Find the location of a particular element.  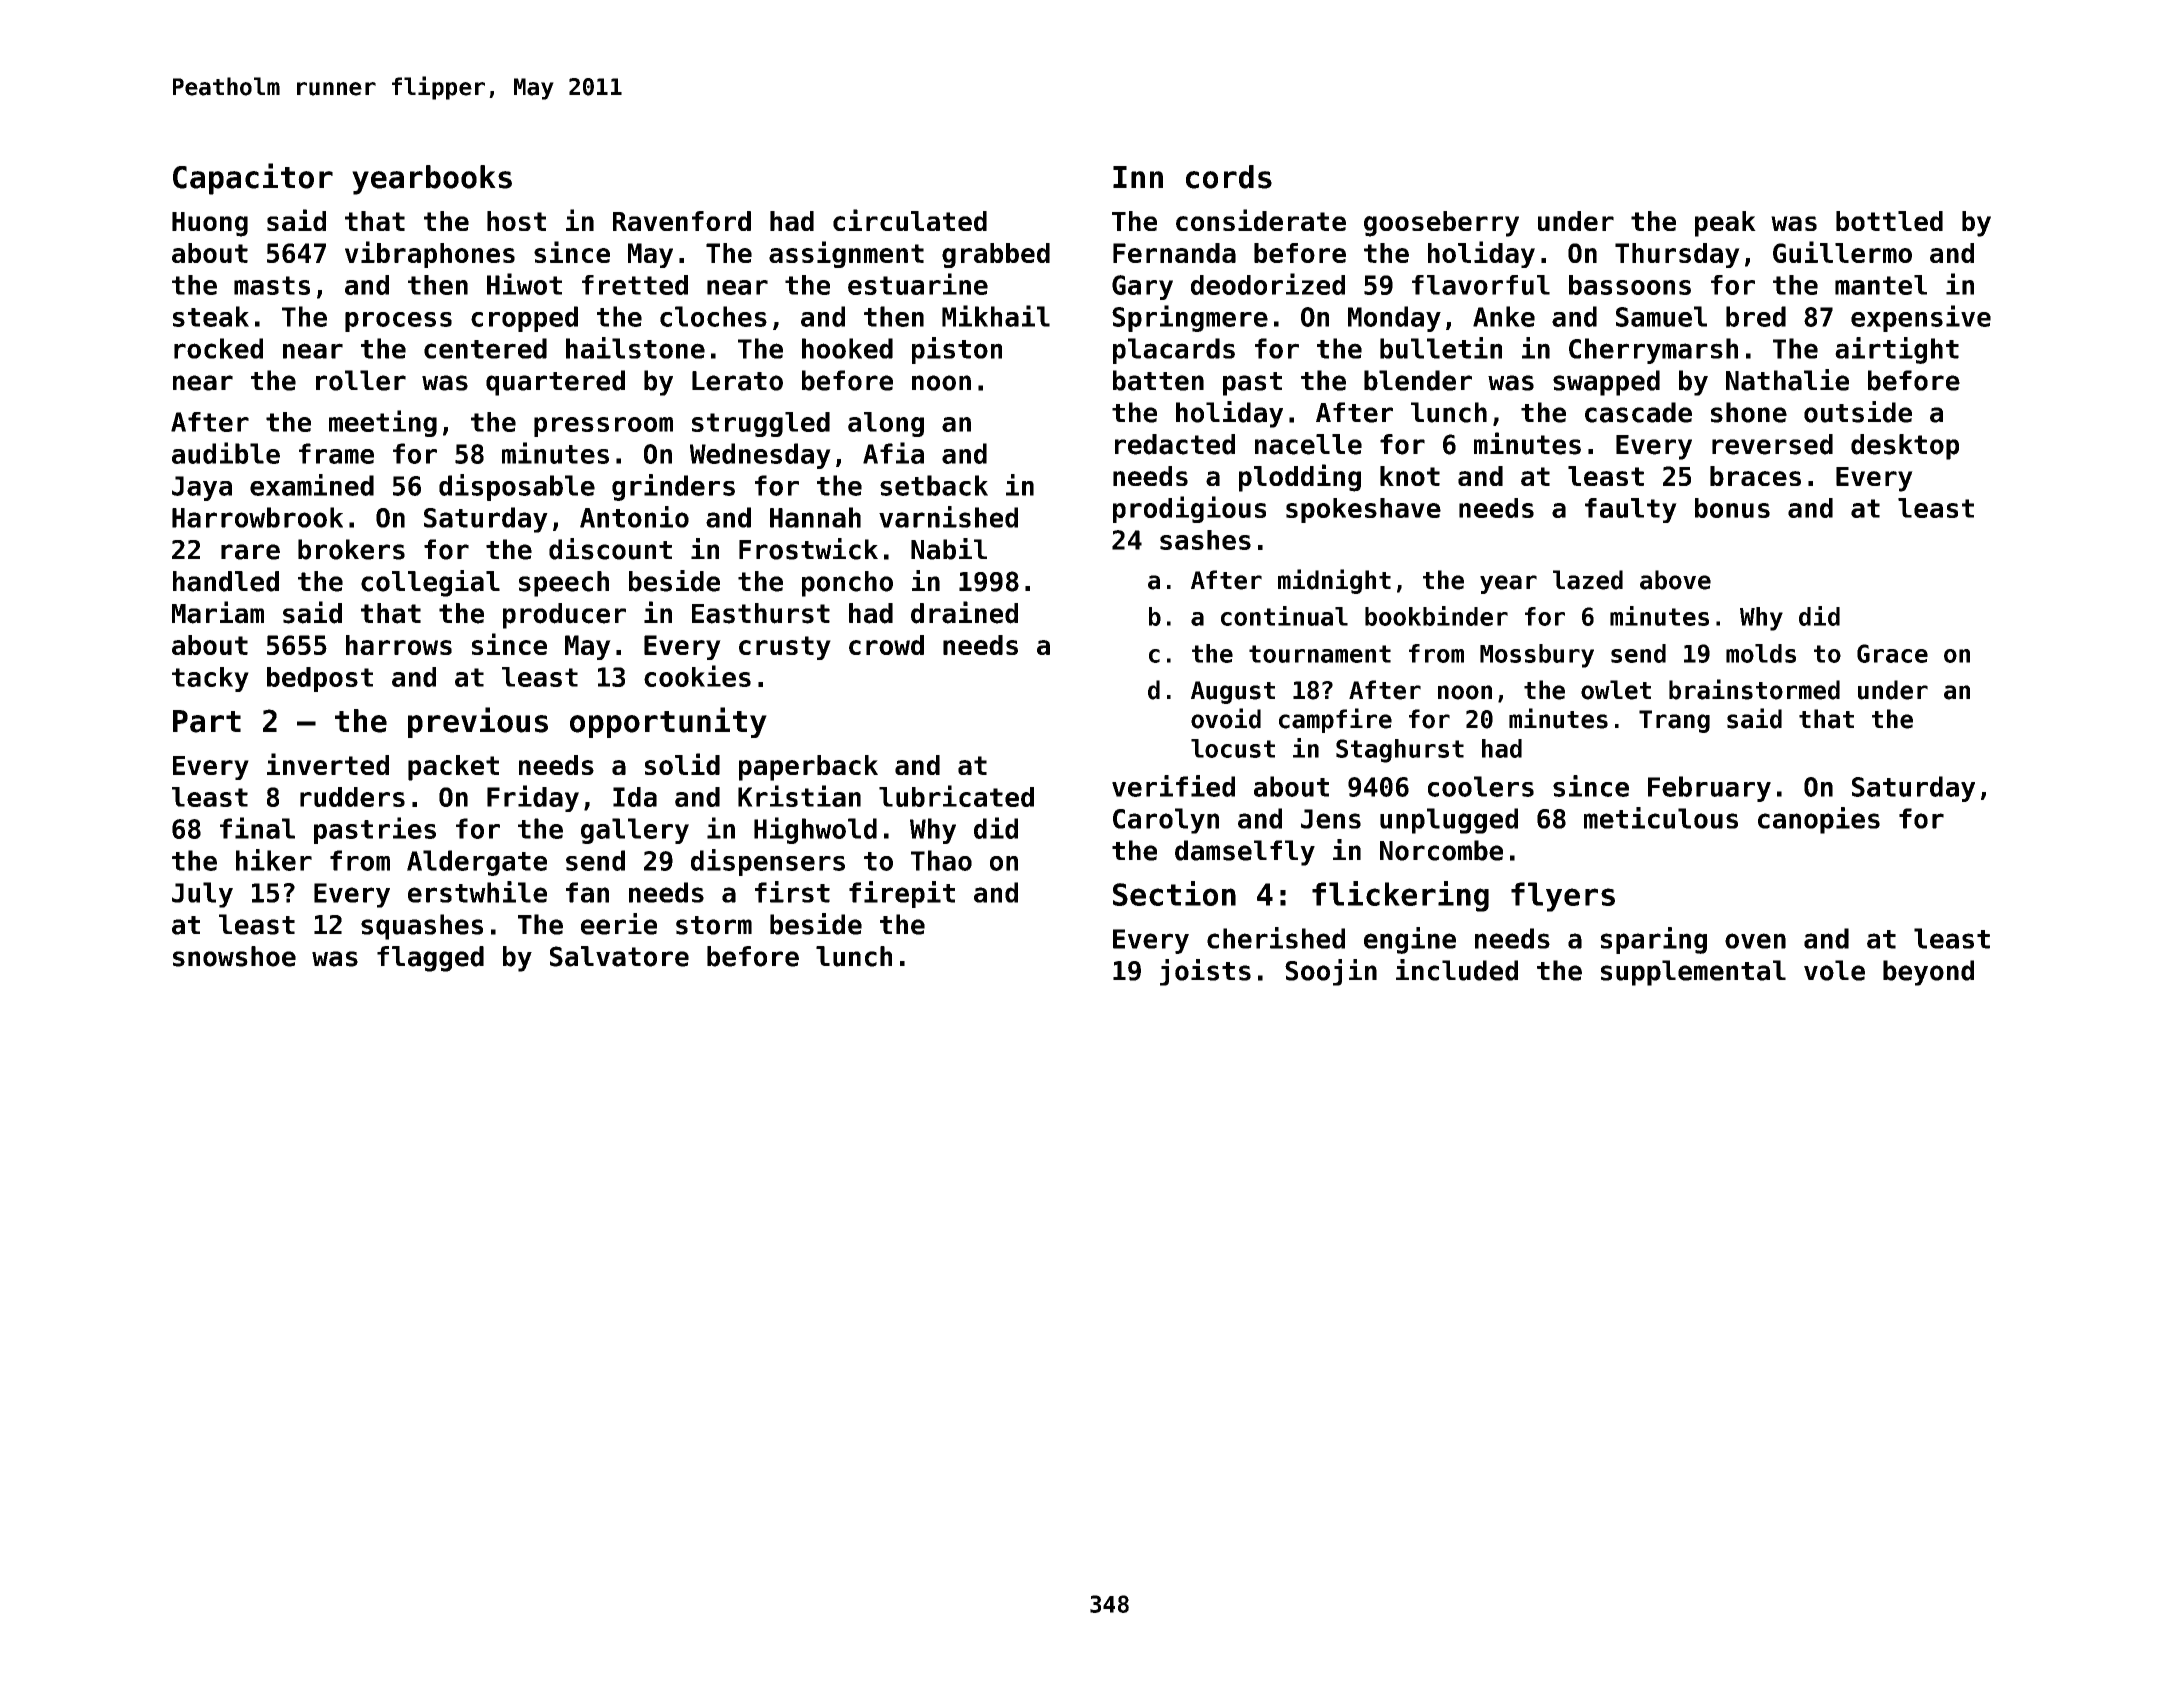

Friday is located at coordinates (533, 798).
